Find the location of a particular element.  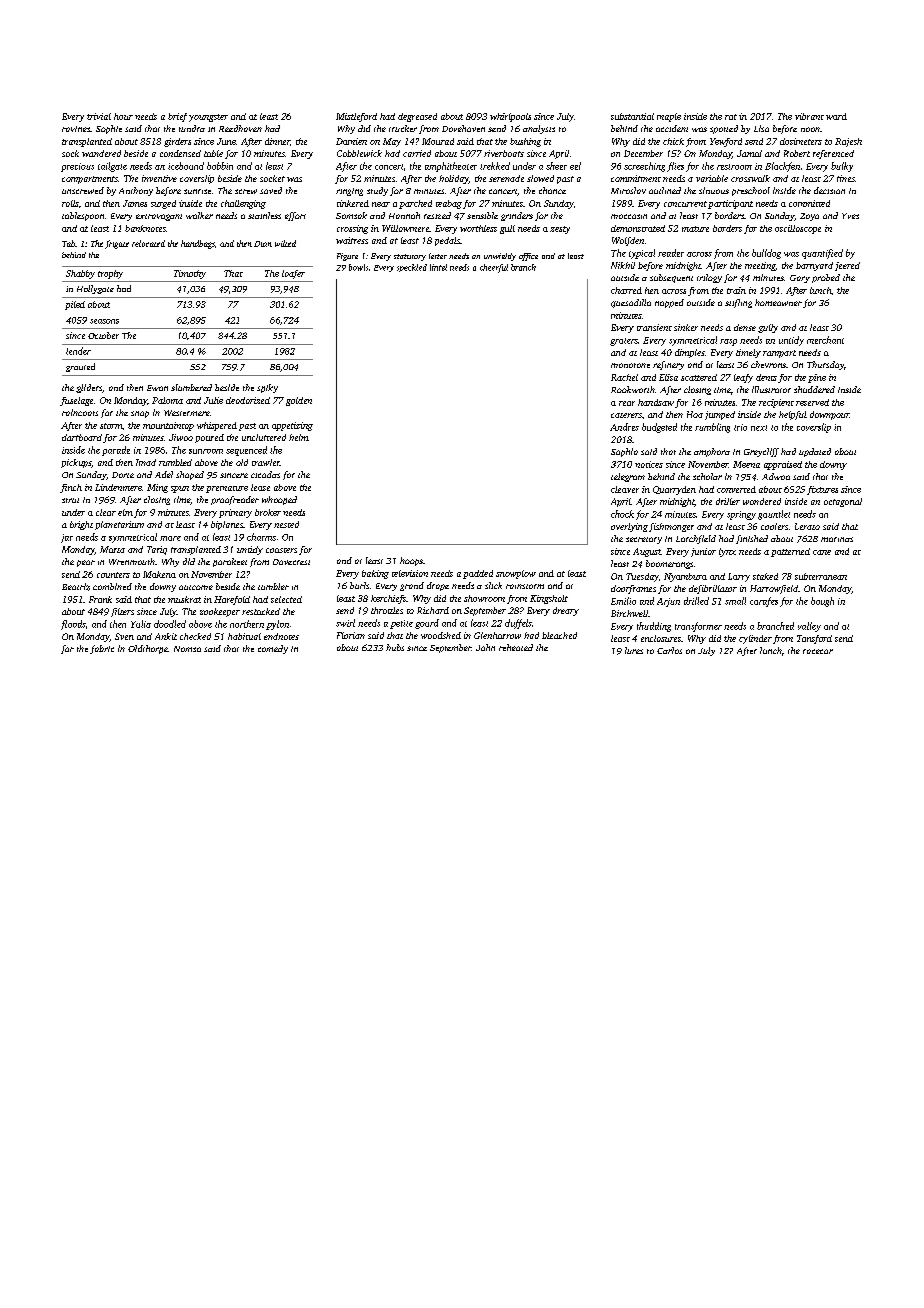

Rookworth is located at coordinates (633, 389).
